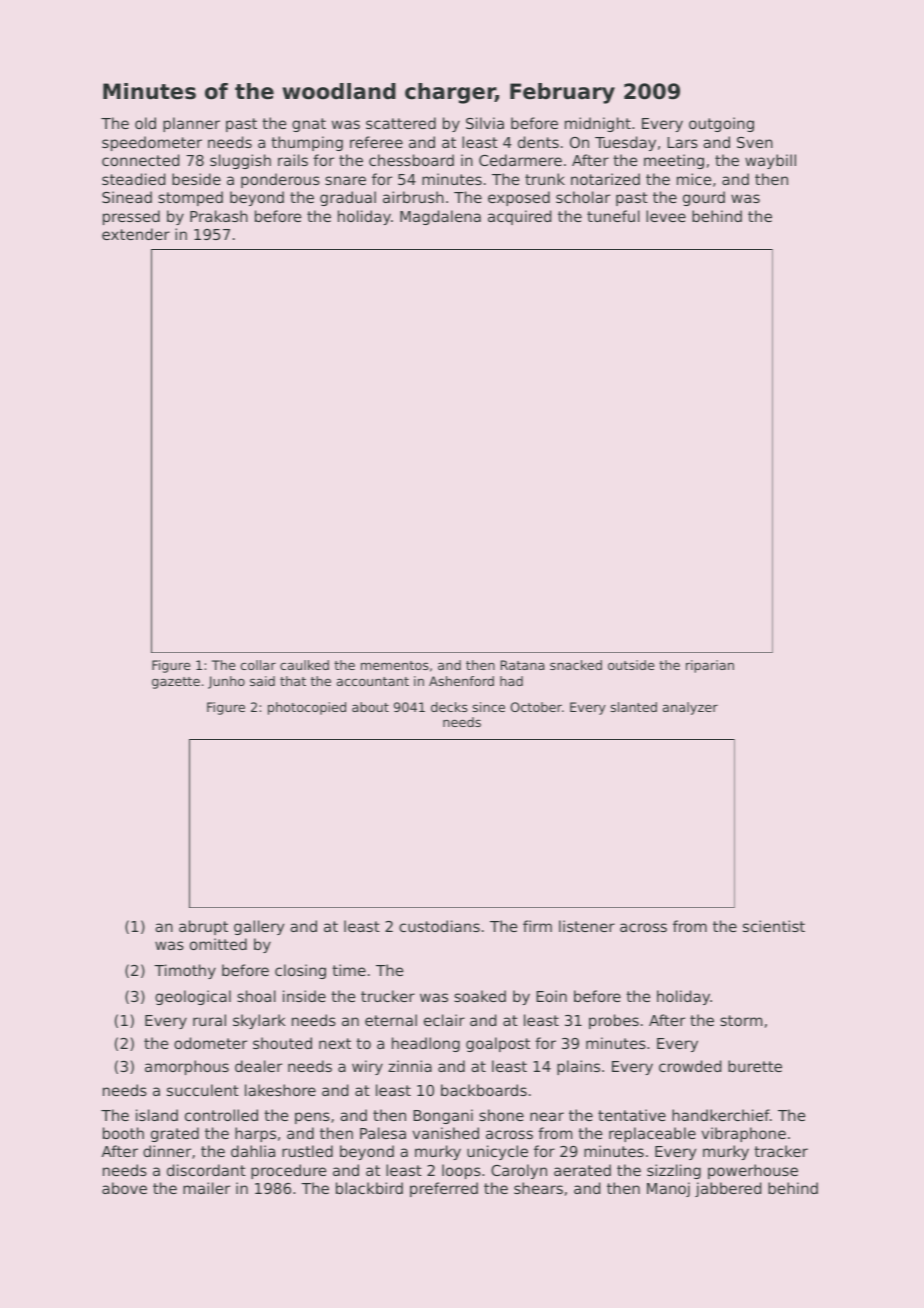  What do you see at coordinates (395, 665) in the screenshot?
I see `mementos` at bounding box center [395, 665].
